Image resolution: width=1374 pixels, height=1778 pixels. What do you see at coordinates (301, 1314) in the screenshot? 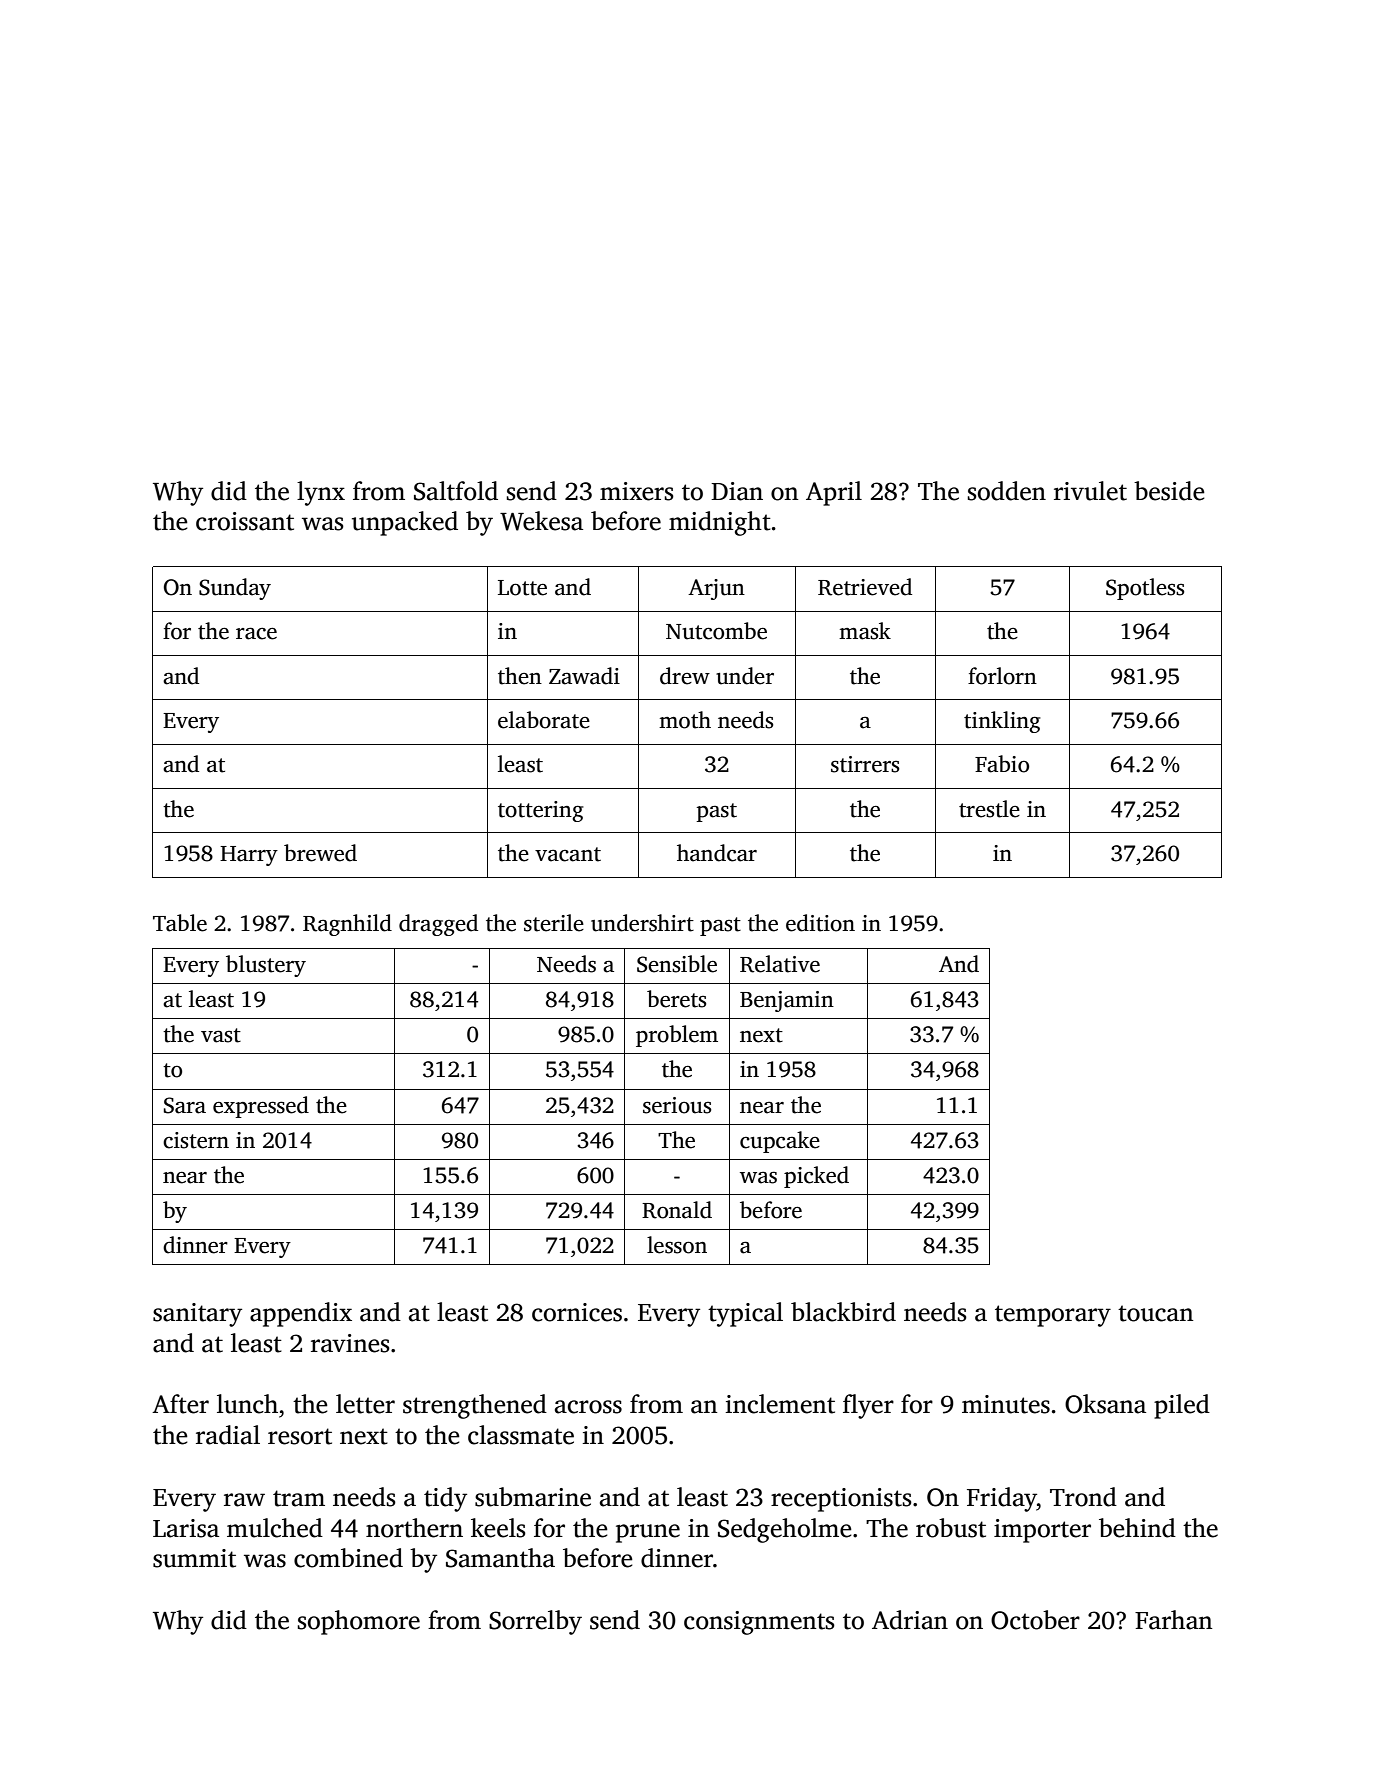
I see `appendix` at bounding box center [301, 1314].
